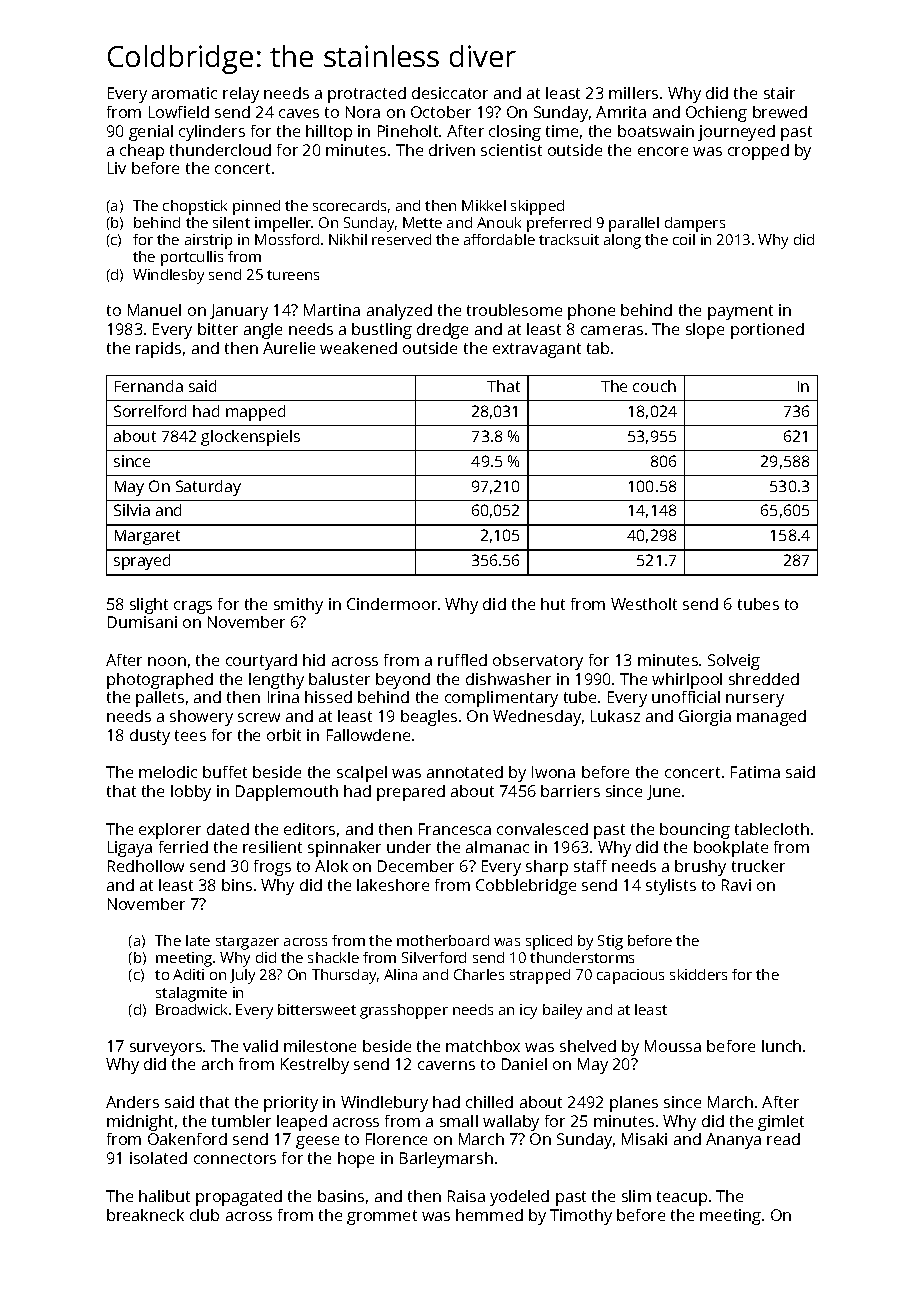 The width and height of the screenshot is (924, 1308). What do you see at coordinates (771, 718) in the screenshot?
I see `managed` at bounding box center [771, 718].
